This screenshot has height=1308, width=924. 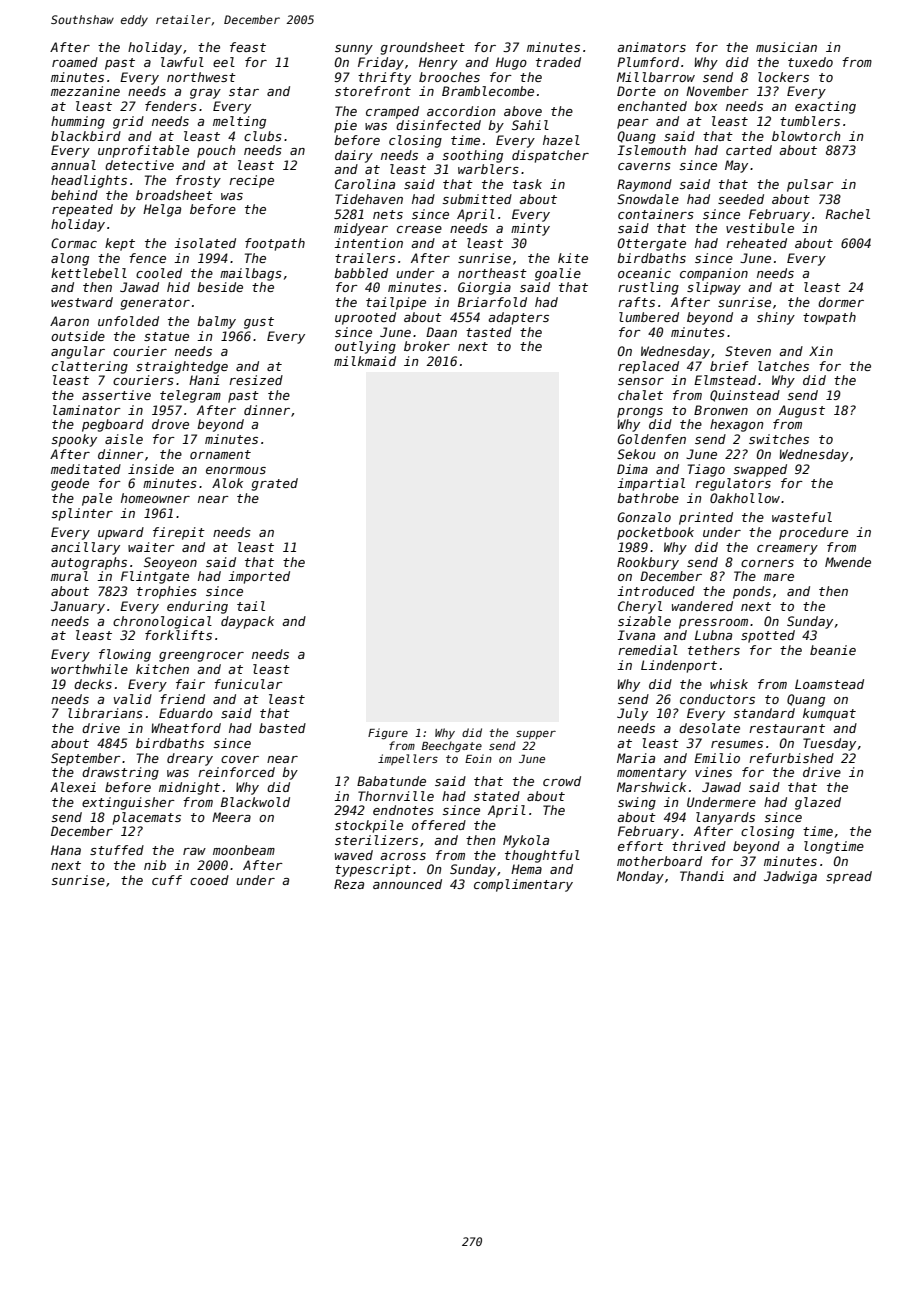 I want to click on grated, so click(x=275, y=484).
